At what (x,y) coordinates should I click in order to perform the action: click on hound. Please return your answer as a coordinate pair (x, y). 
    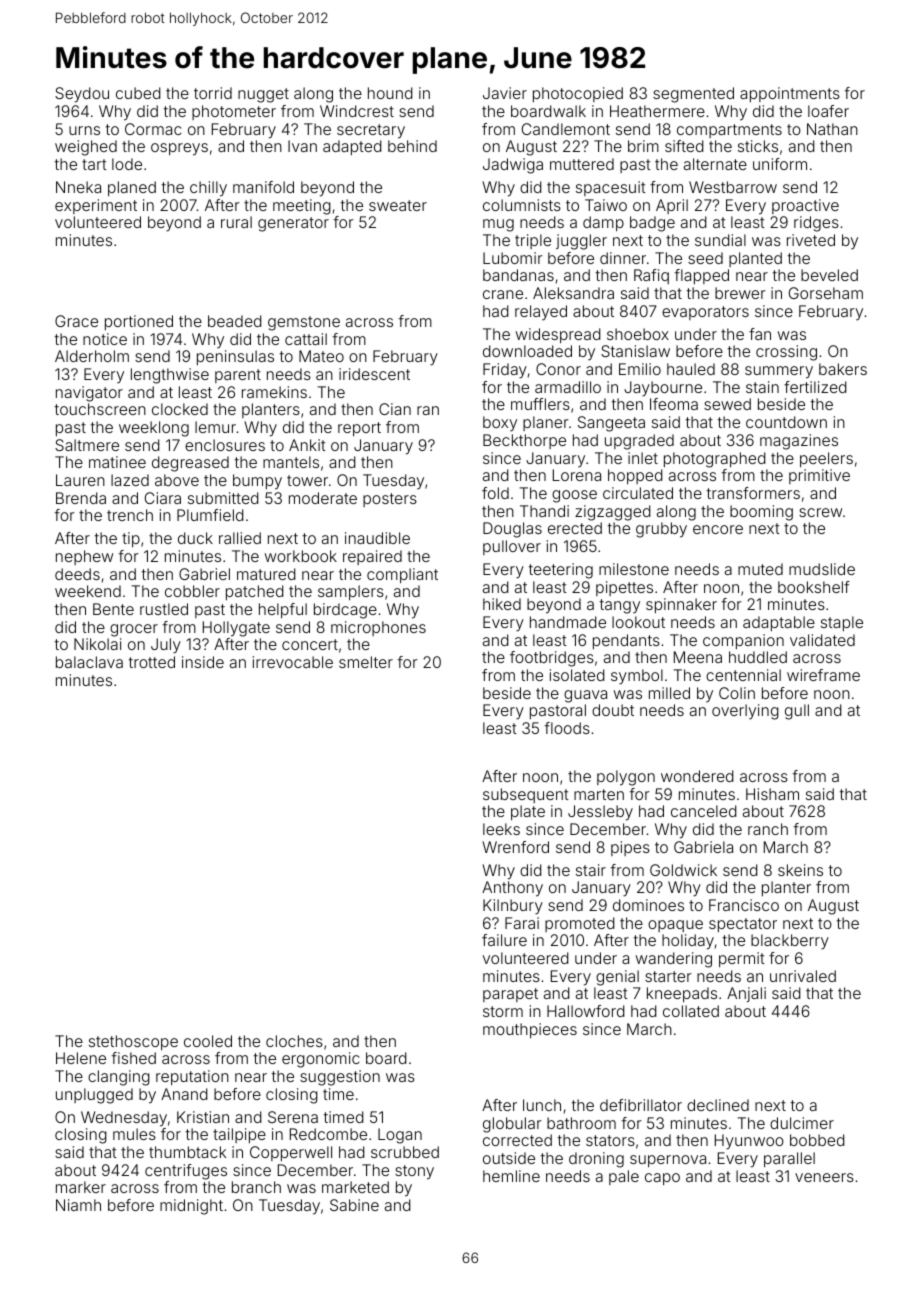
    Looking at the image, I should click on (390, 93).
